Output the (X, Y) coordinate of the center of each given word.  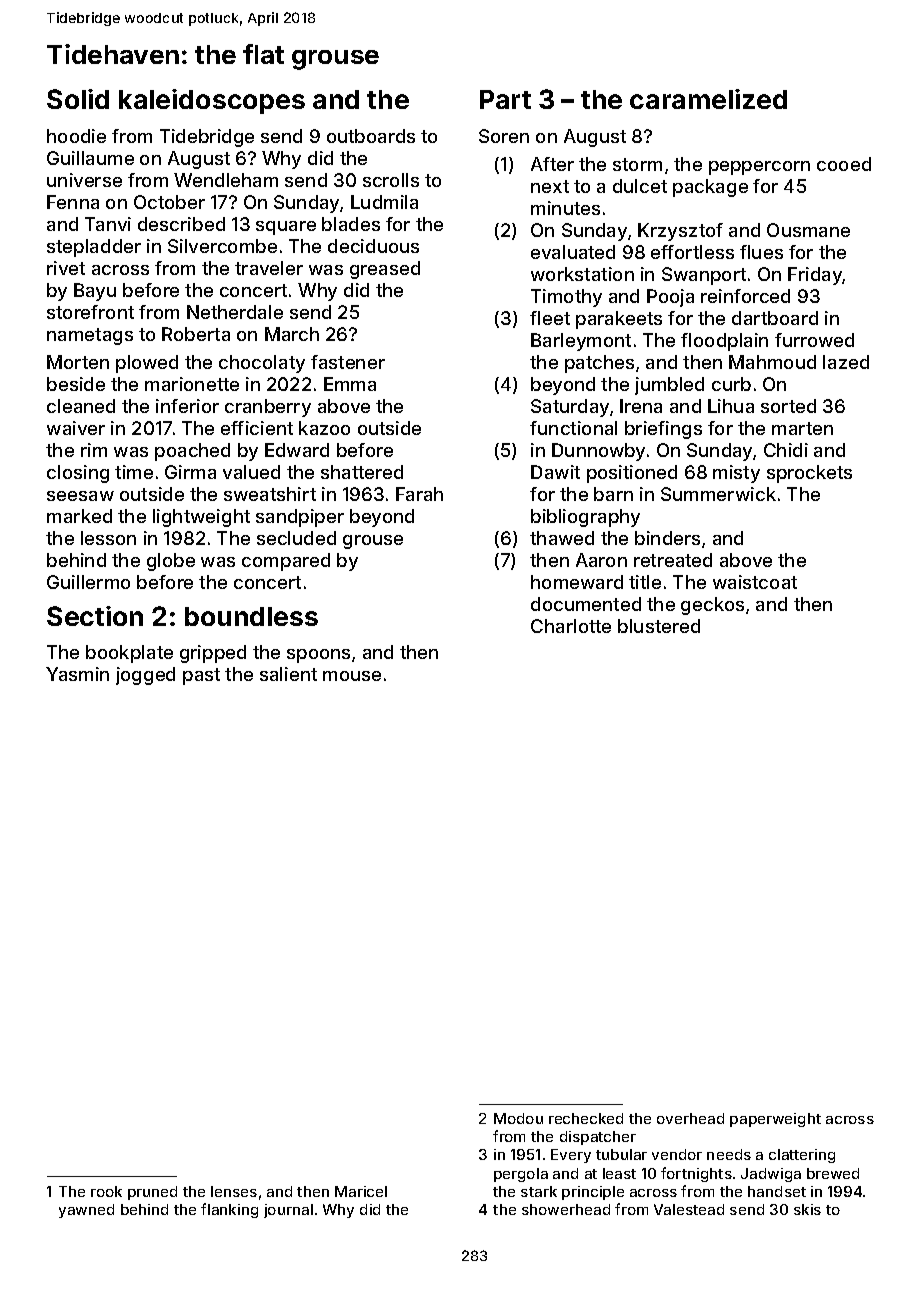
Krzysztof (680, 232)
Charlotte (571, 626)
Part (505, 99)
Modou (518, 1118)
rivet (66, 268)
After (552, 164)
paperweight (775, 1120)
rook (106, 1191)
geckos (712, 606)
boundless (251, 616)
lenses (234, 1191)
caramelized (708, 99)
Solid (78, 99)
